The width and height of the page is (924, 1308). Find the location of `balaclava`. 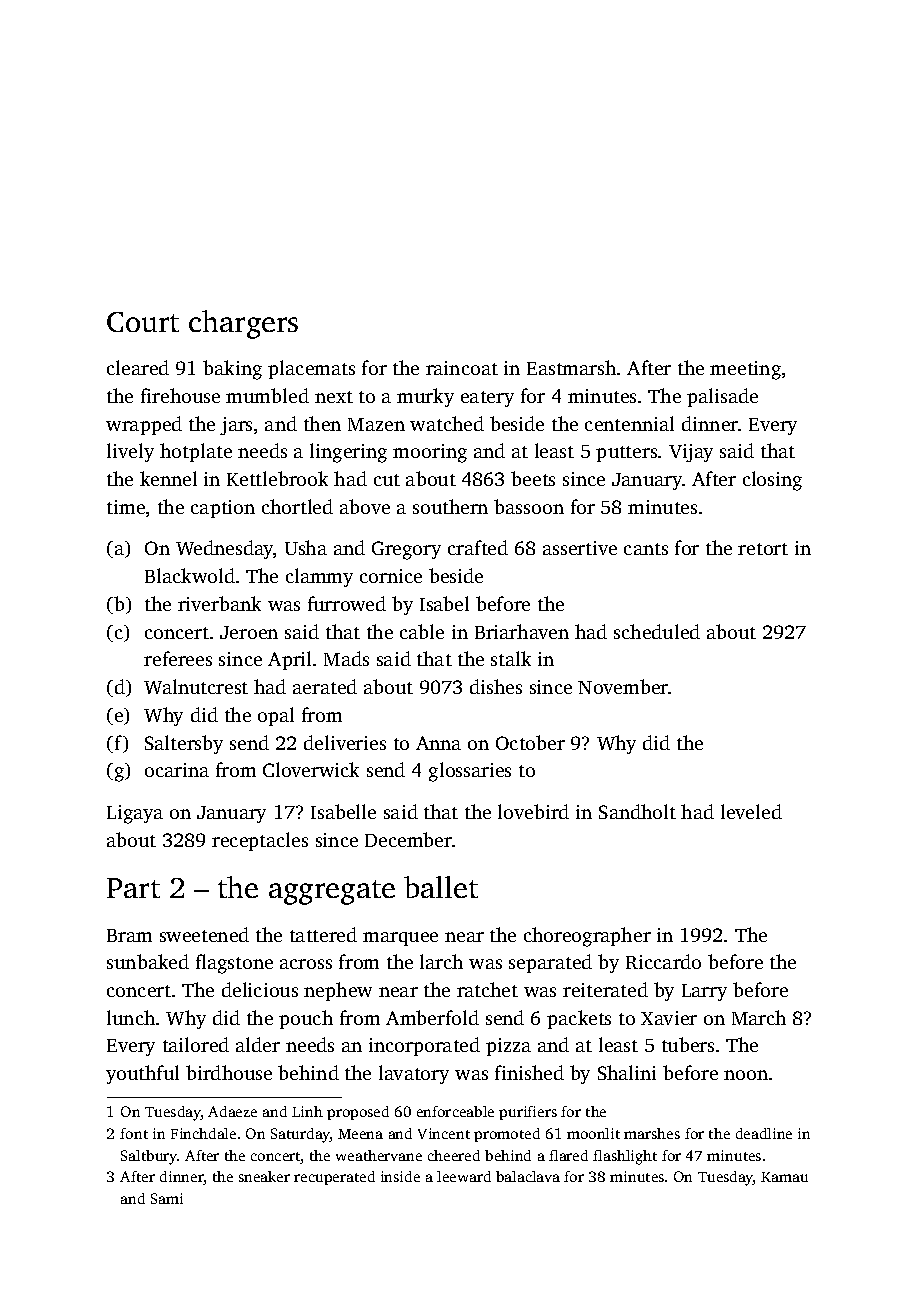

balaclava is located at coordinates (528, 1176).
